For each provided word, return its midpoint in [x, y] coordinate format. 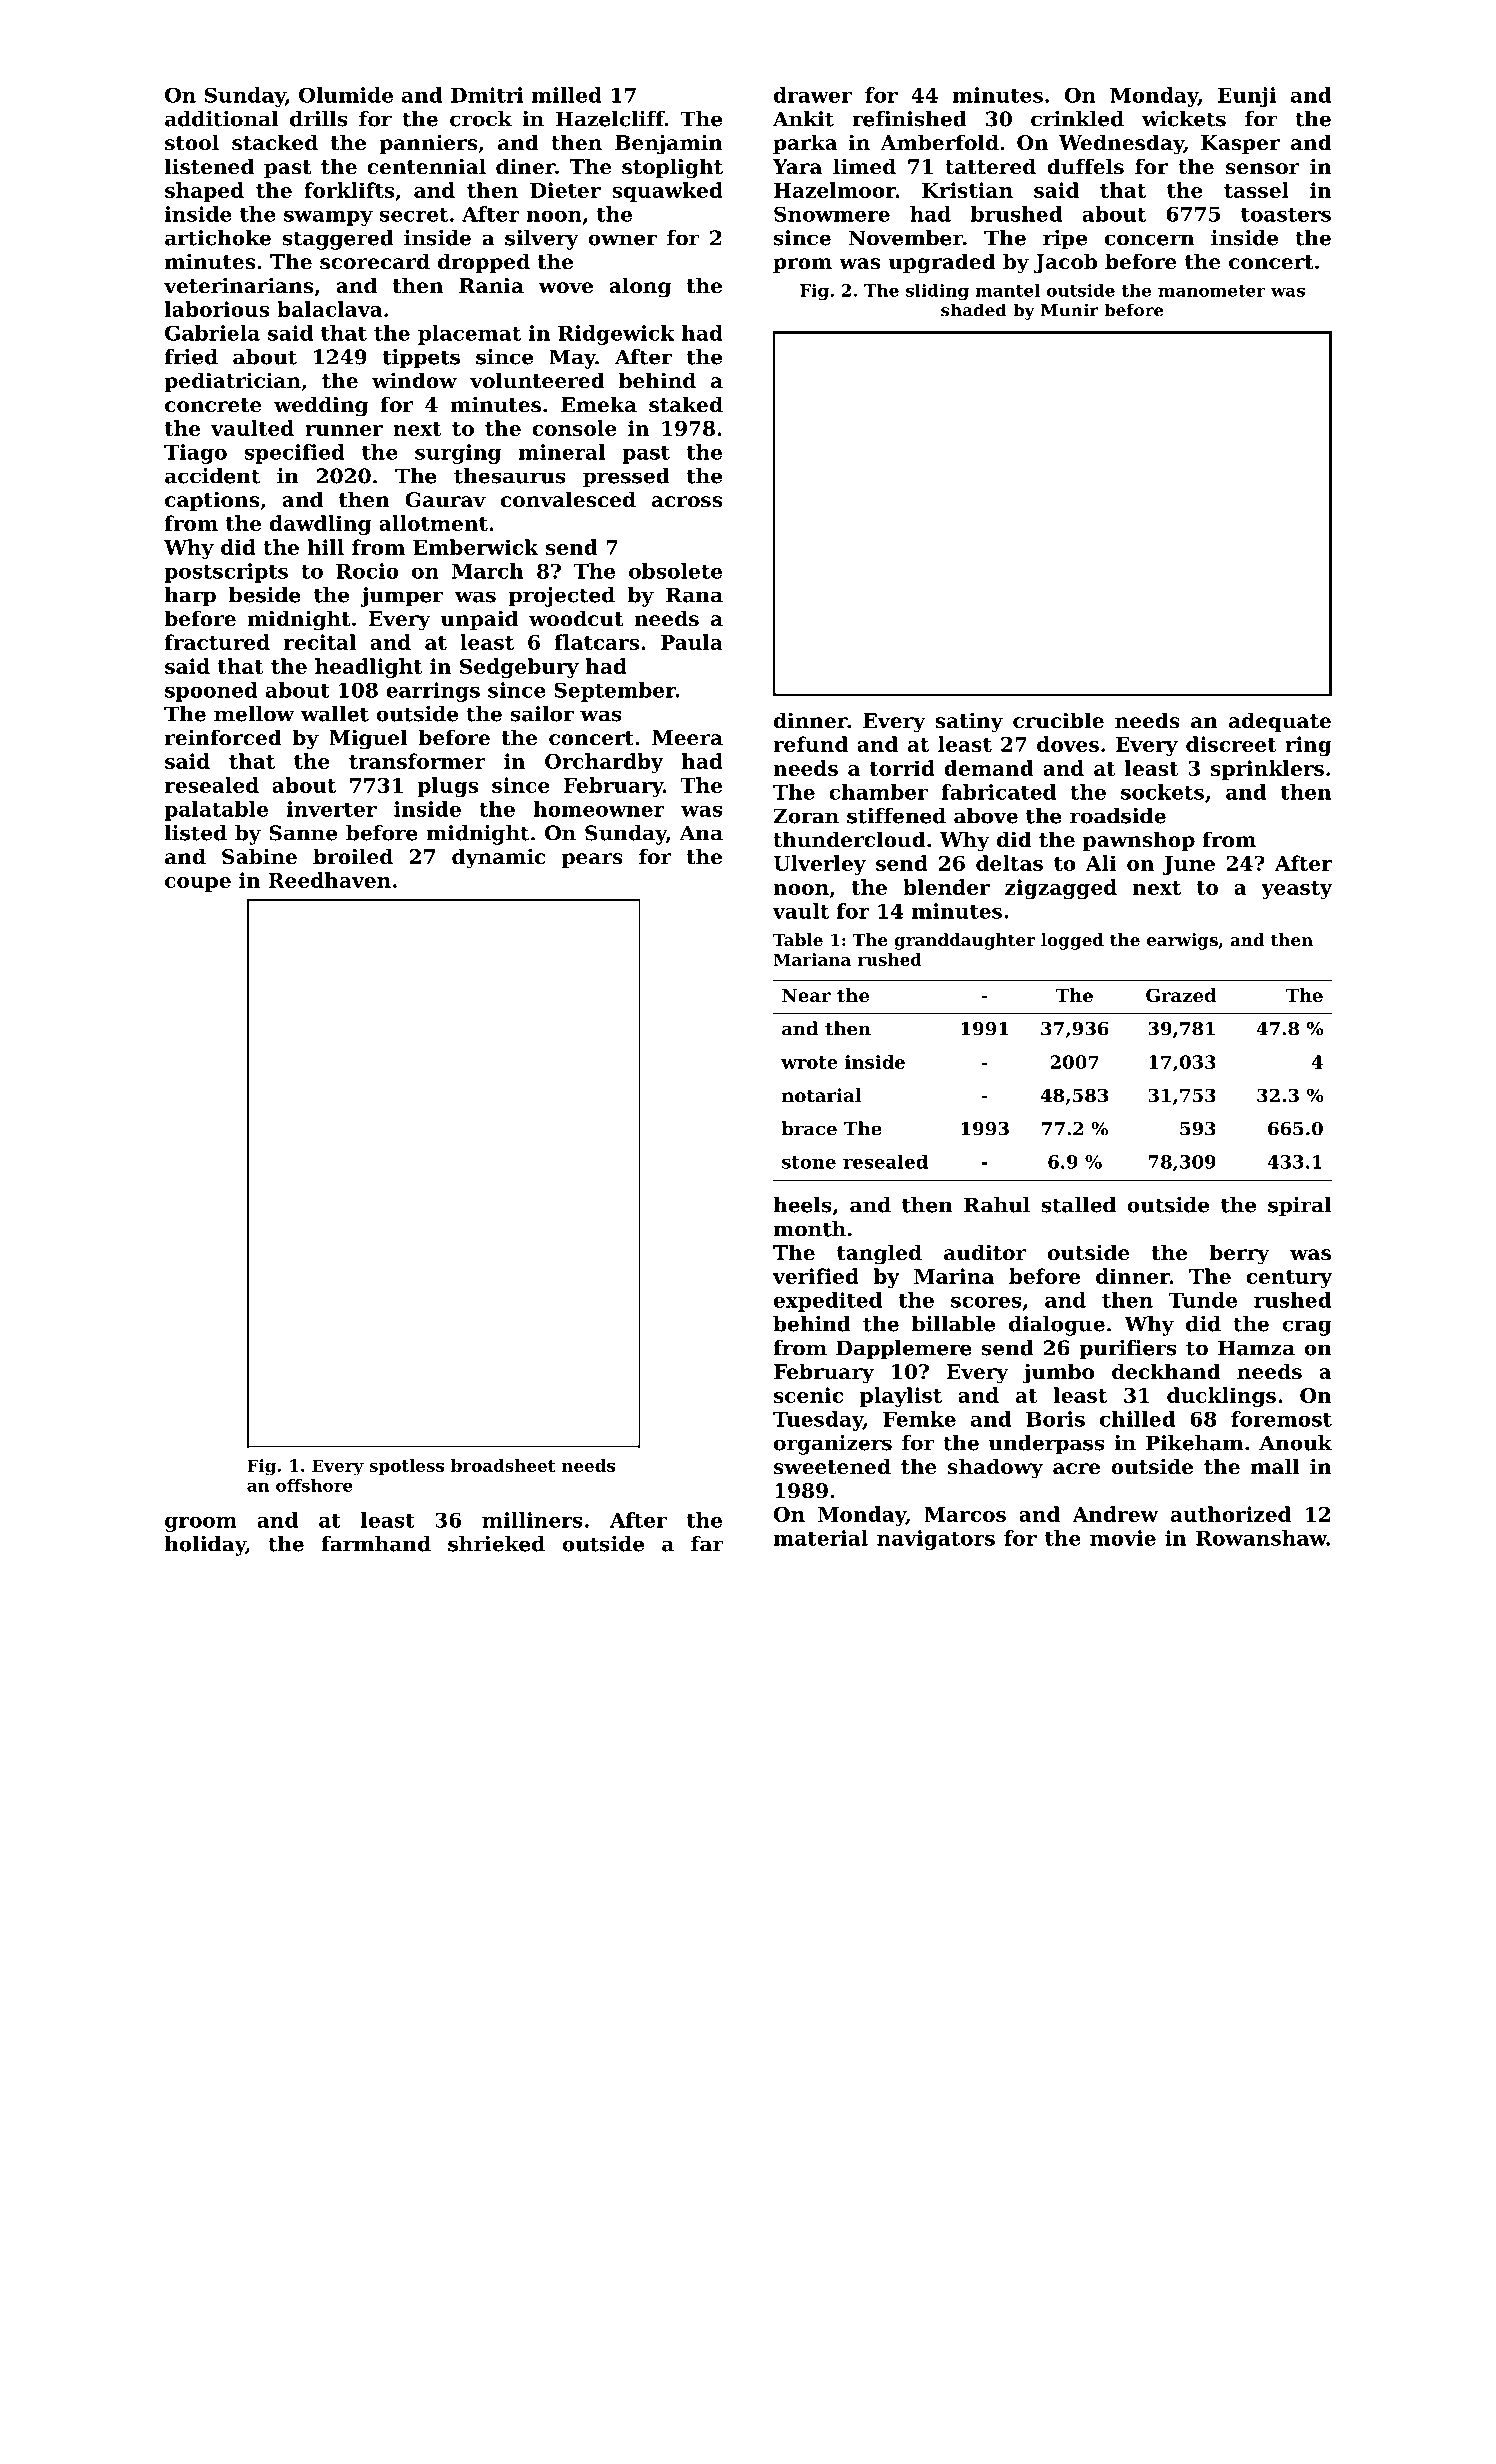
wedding [321, 406]
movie [1123, 1538]
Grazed [1181, 995]
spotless [407, 1467]
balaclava [330, 309]
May [572, 359]
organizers [833, 1445]
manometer [1212, 291]
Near [806, 995]
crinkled [1077, 119]
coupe [198, 884]
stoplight [672, 168]
